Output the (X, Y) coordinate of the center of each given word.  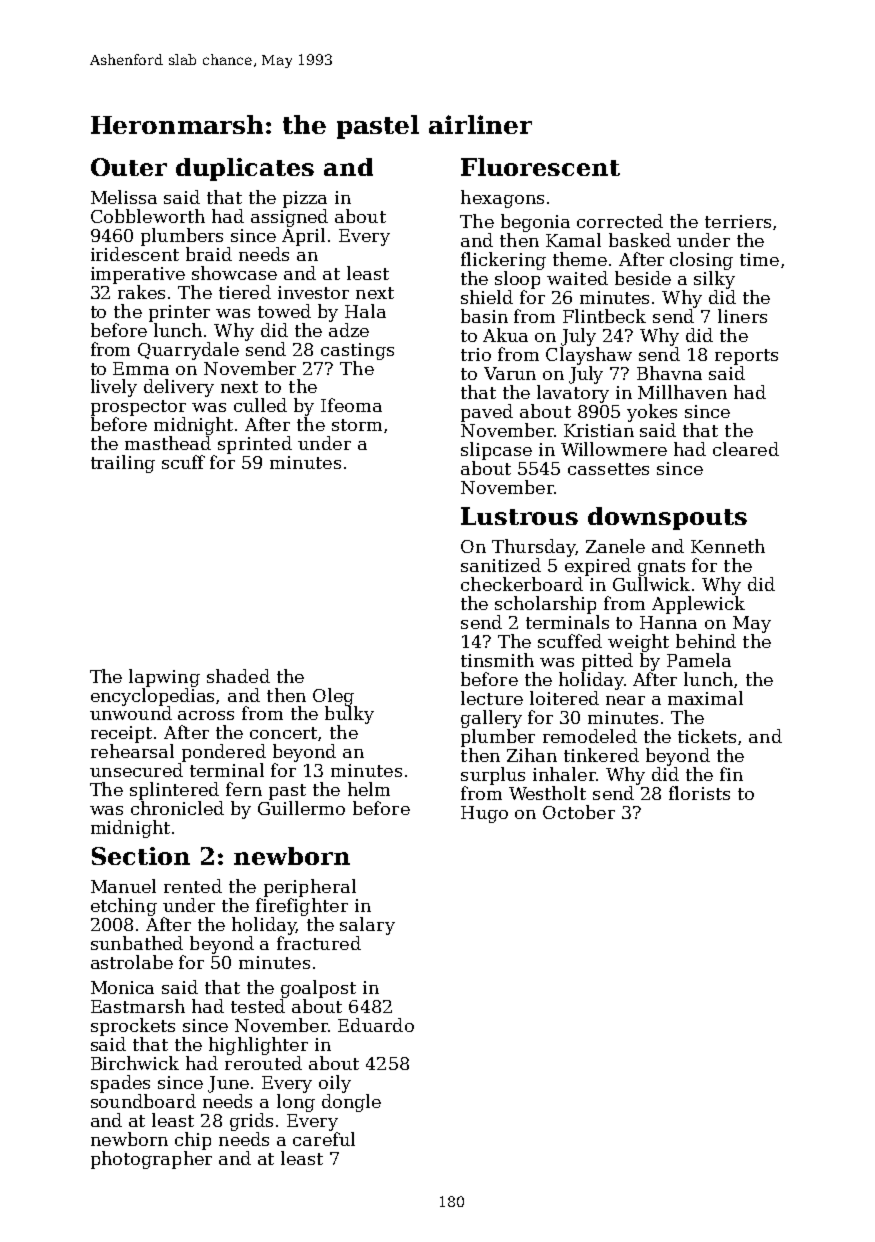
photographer (151, 1160)
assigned (289, 218)
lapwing (164, 678)
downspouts (667, 518)
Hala (365, 311)
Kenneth (728, 546)
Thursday (533, 548)
